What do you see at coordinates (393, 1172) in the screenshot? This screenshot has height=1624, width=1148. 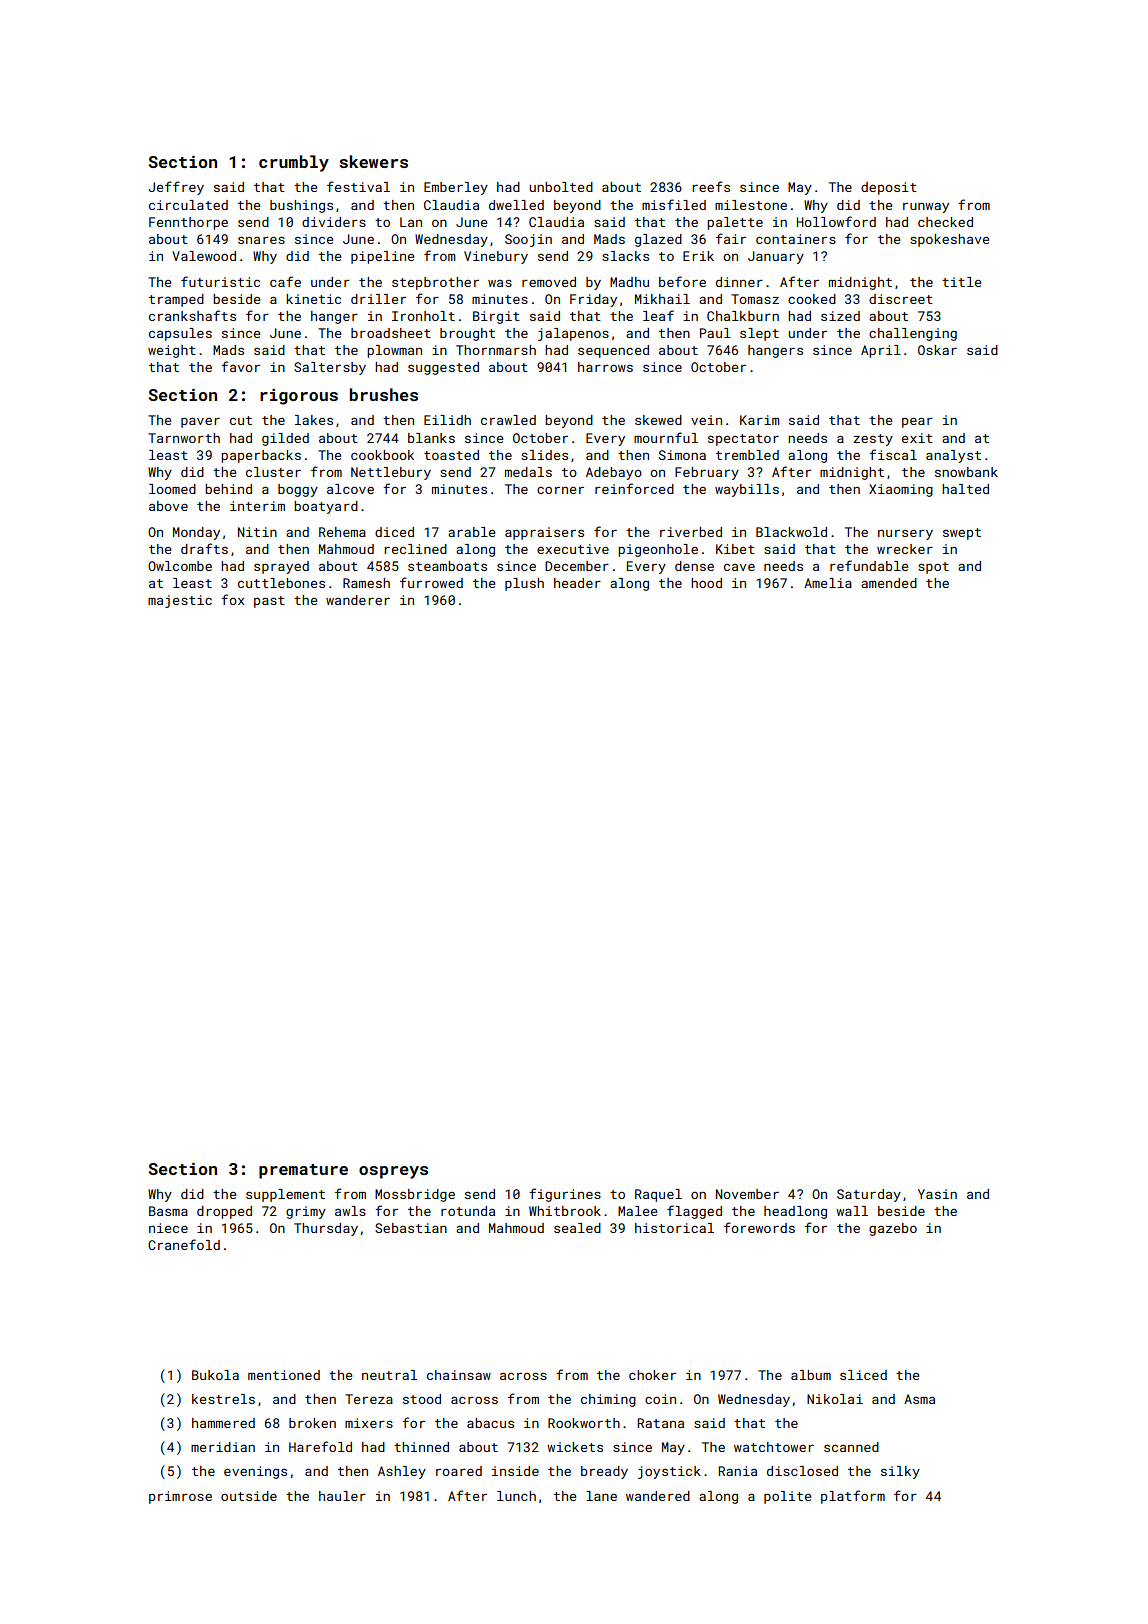 I see `ospreys` at bounding box center [393, 1172].
